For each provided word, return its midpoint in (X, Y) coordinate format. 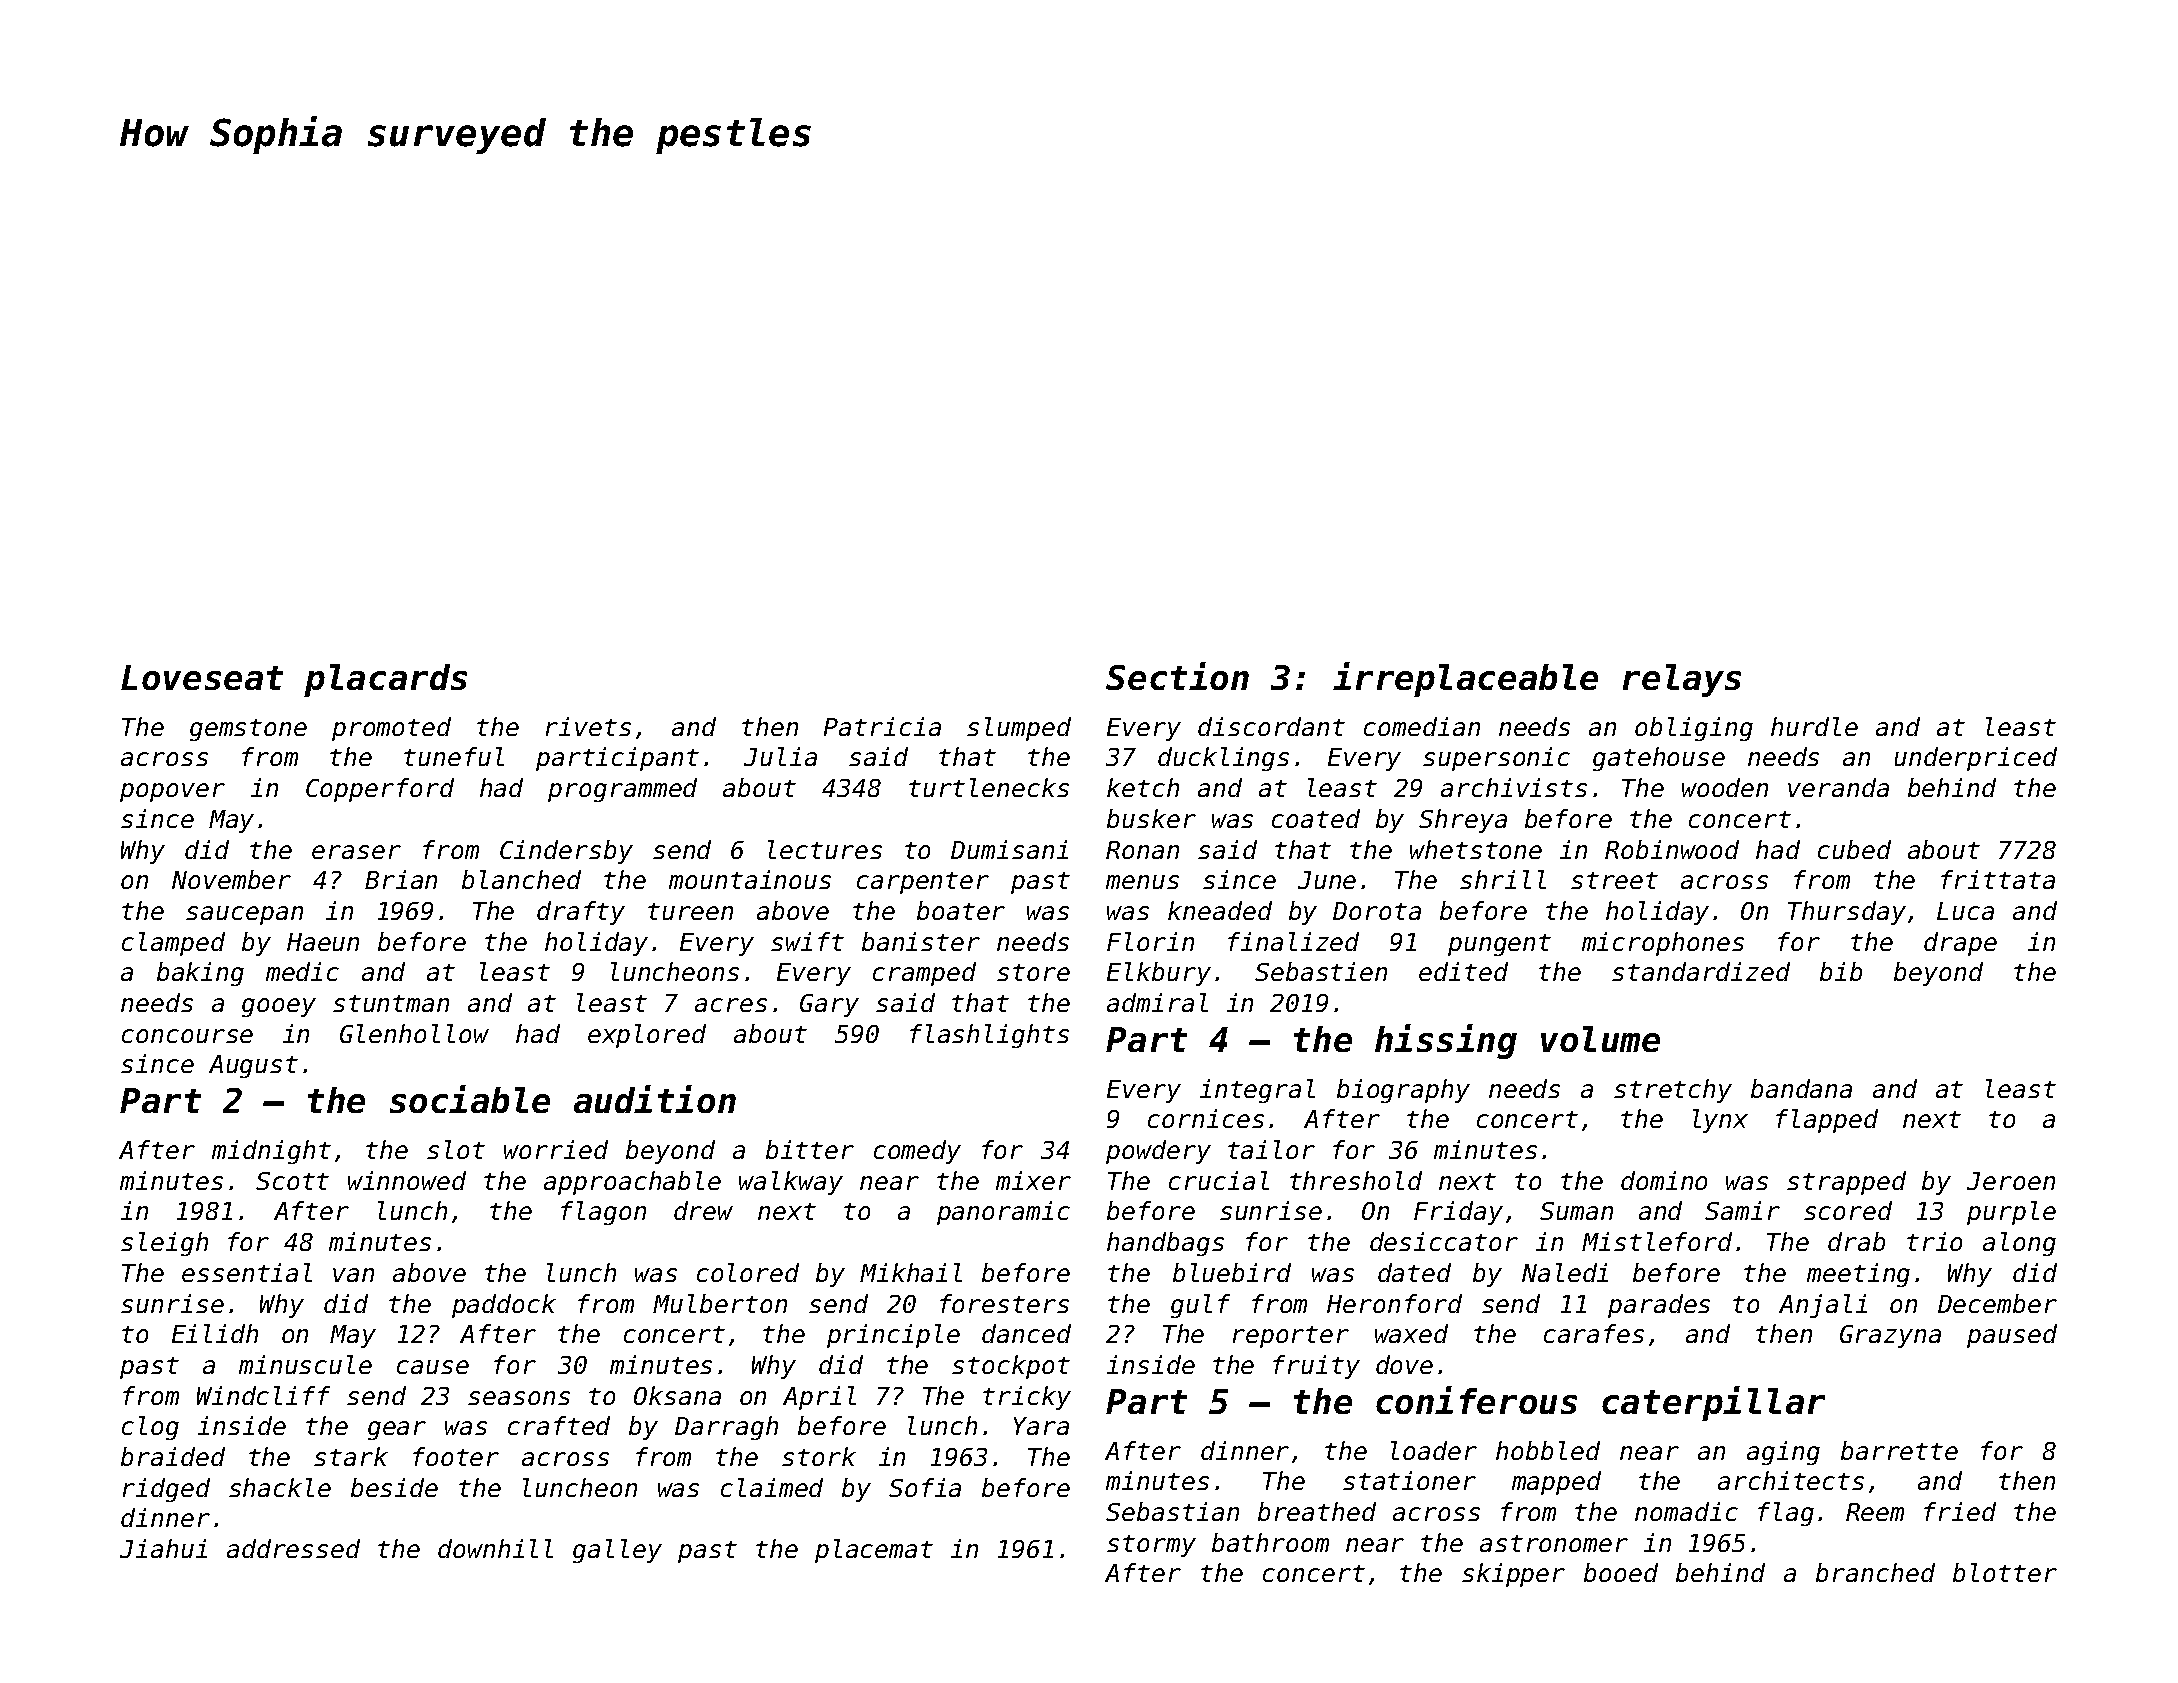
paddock (504, 1306)
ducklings (1223, 759)
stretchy (1673, 1091)
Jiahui (163, 1548)
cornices (1206, 1118)
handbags (1165, 1244)
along (2019, 1244)
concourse (187, 1036)
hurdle (1814, 726)
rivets (588, 726)
